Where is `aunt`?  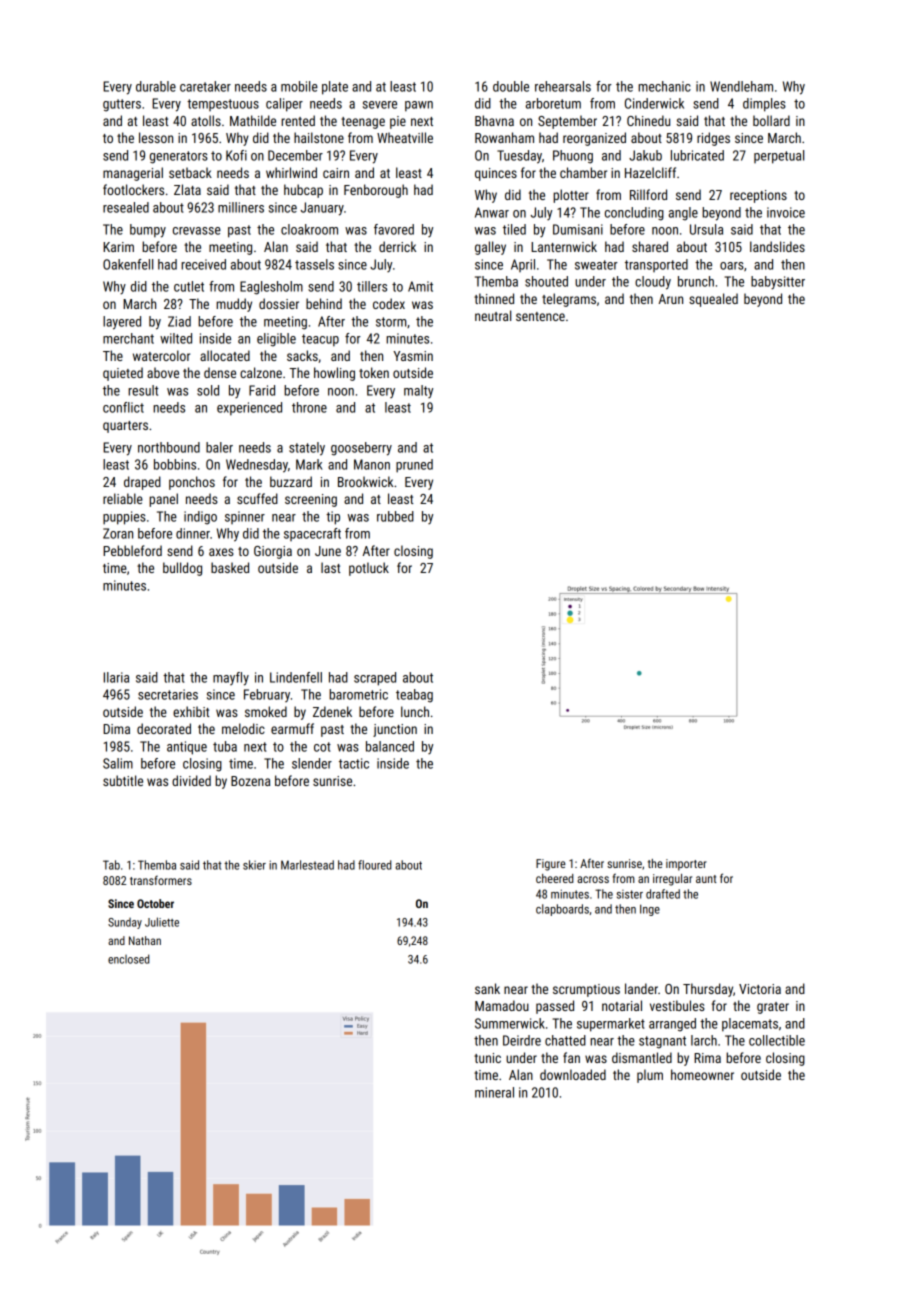 aunt is located at coordinates (706, 879).
